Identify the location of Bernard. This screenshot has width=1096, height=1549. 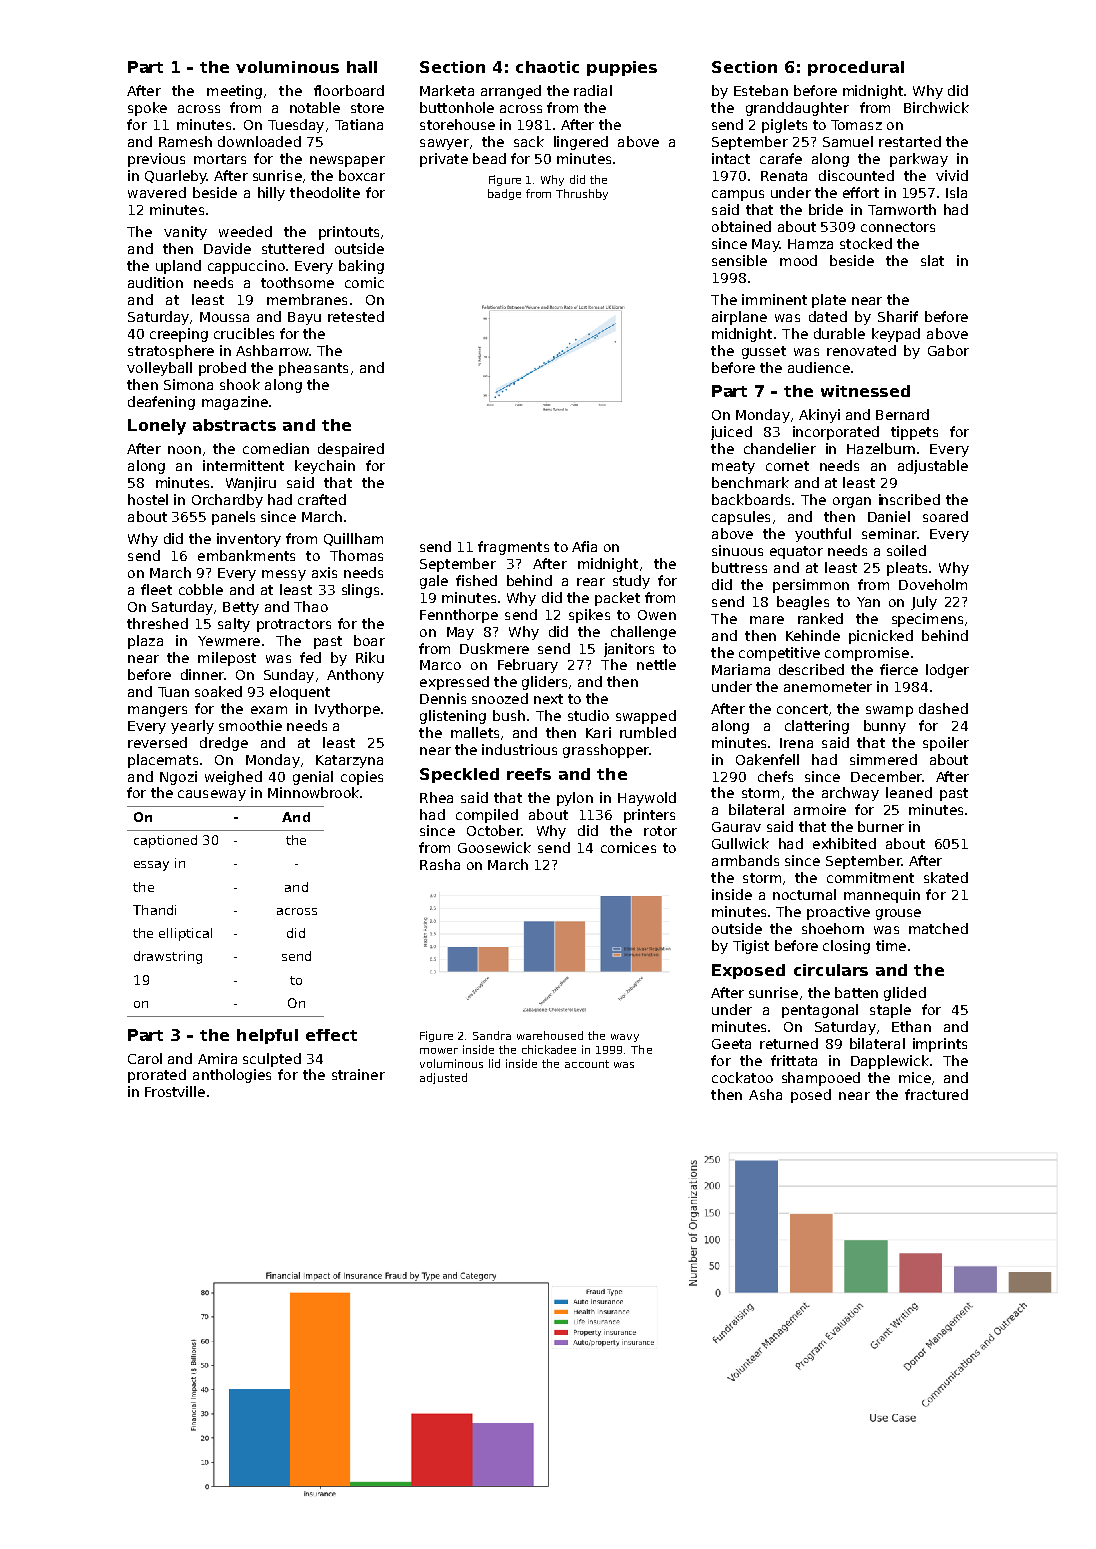
(902, 414).
